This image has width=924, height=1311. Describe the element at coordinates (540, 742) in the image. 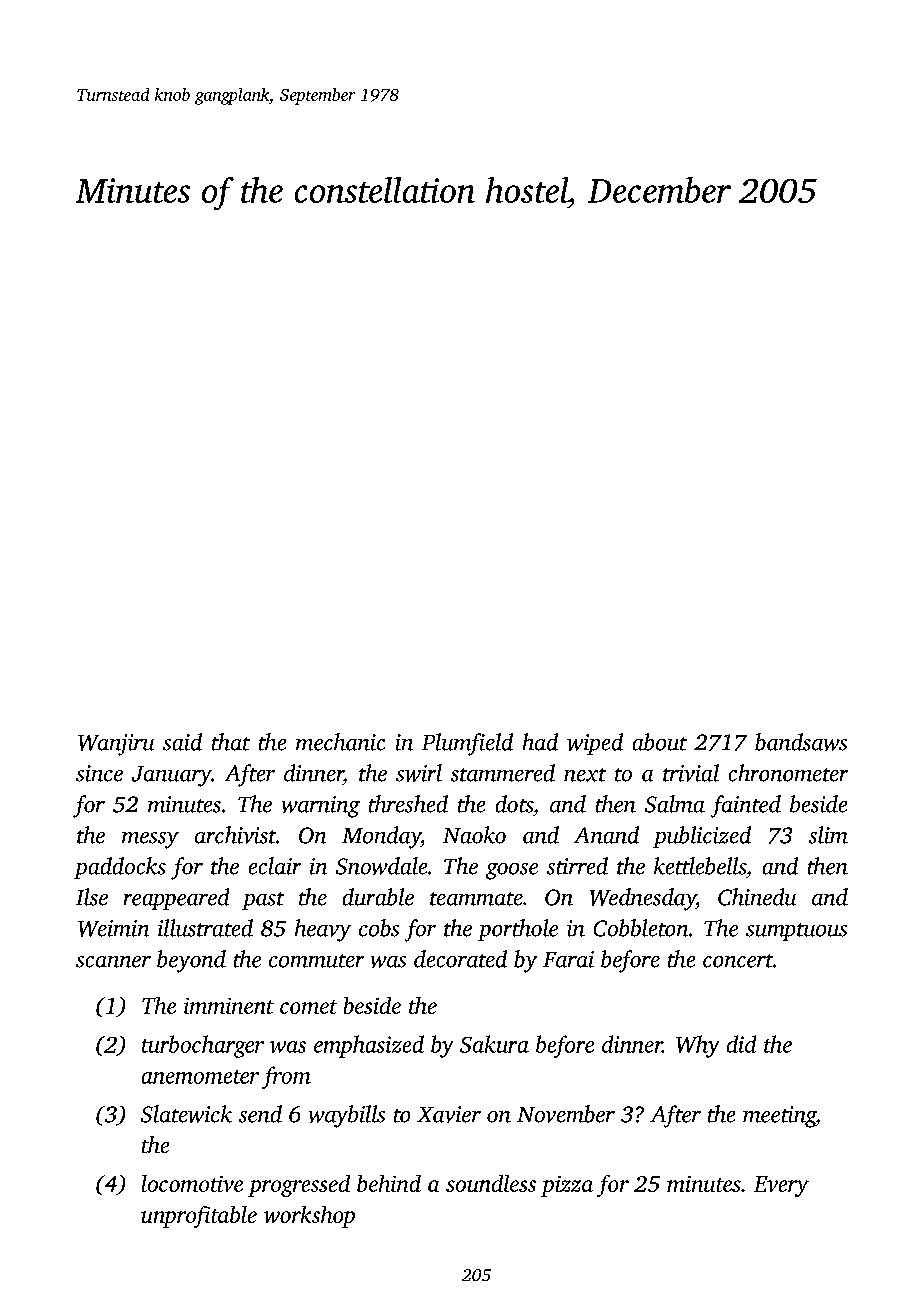

I see `had` at that location.
